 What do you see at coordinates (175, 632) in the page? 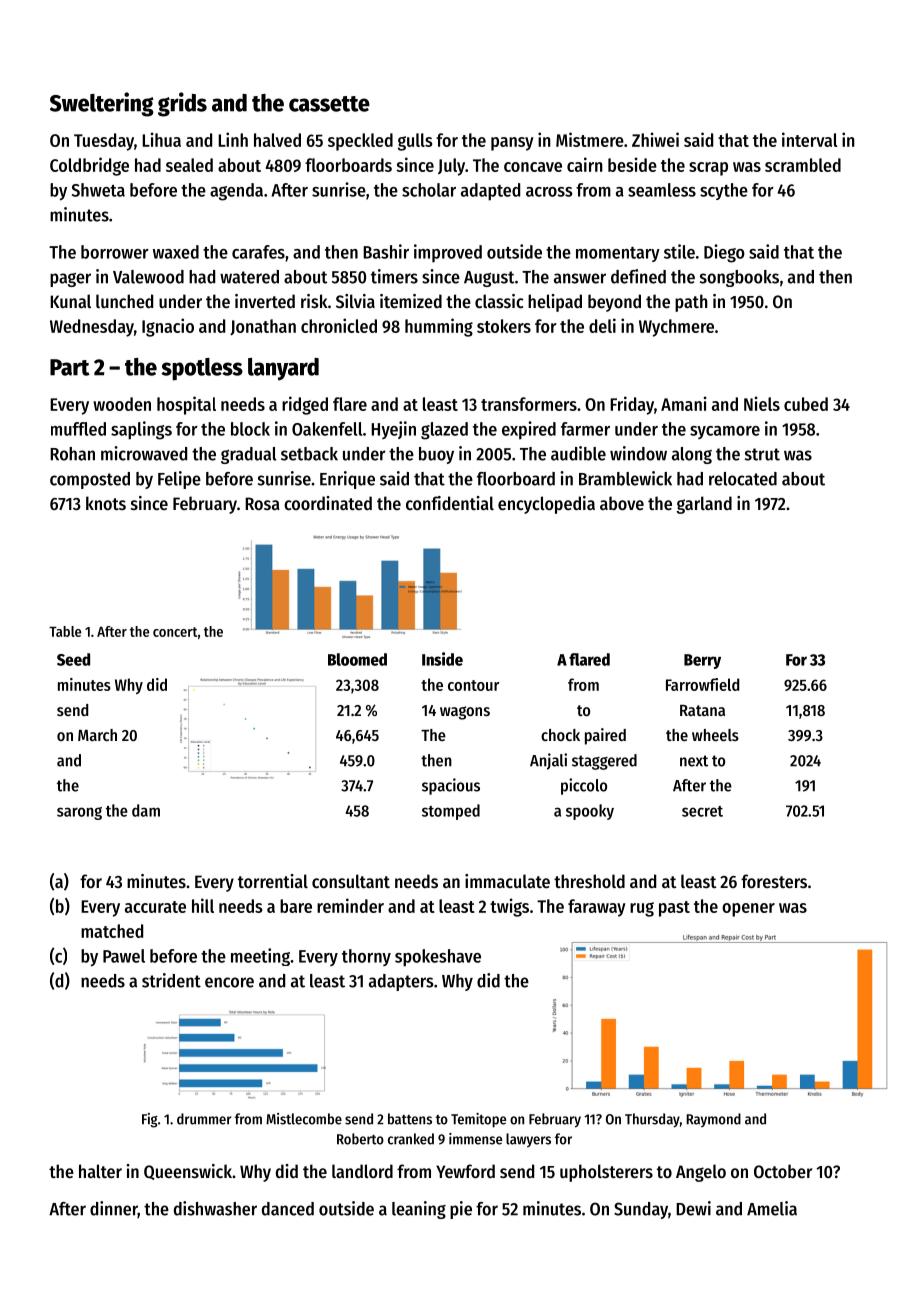
I see `concert` at bounding box center [175, 632].
